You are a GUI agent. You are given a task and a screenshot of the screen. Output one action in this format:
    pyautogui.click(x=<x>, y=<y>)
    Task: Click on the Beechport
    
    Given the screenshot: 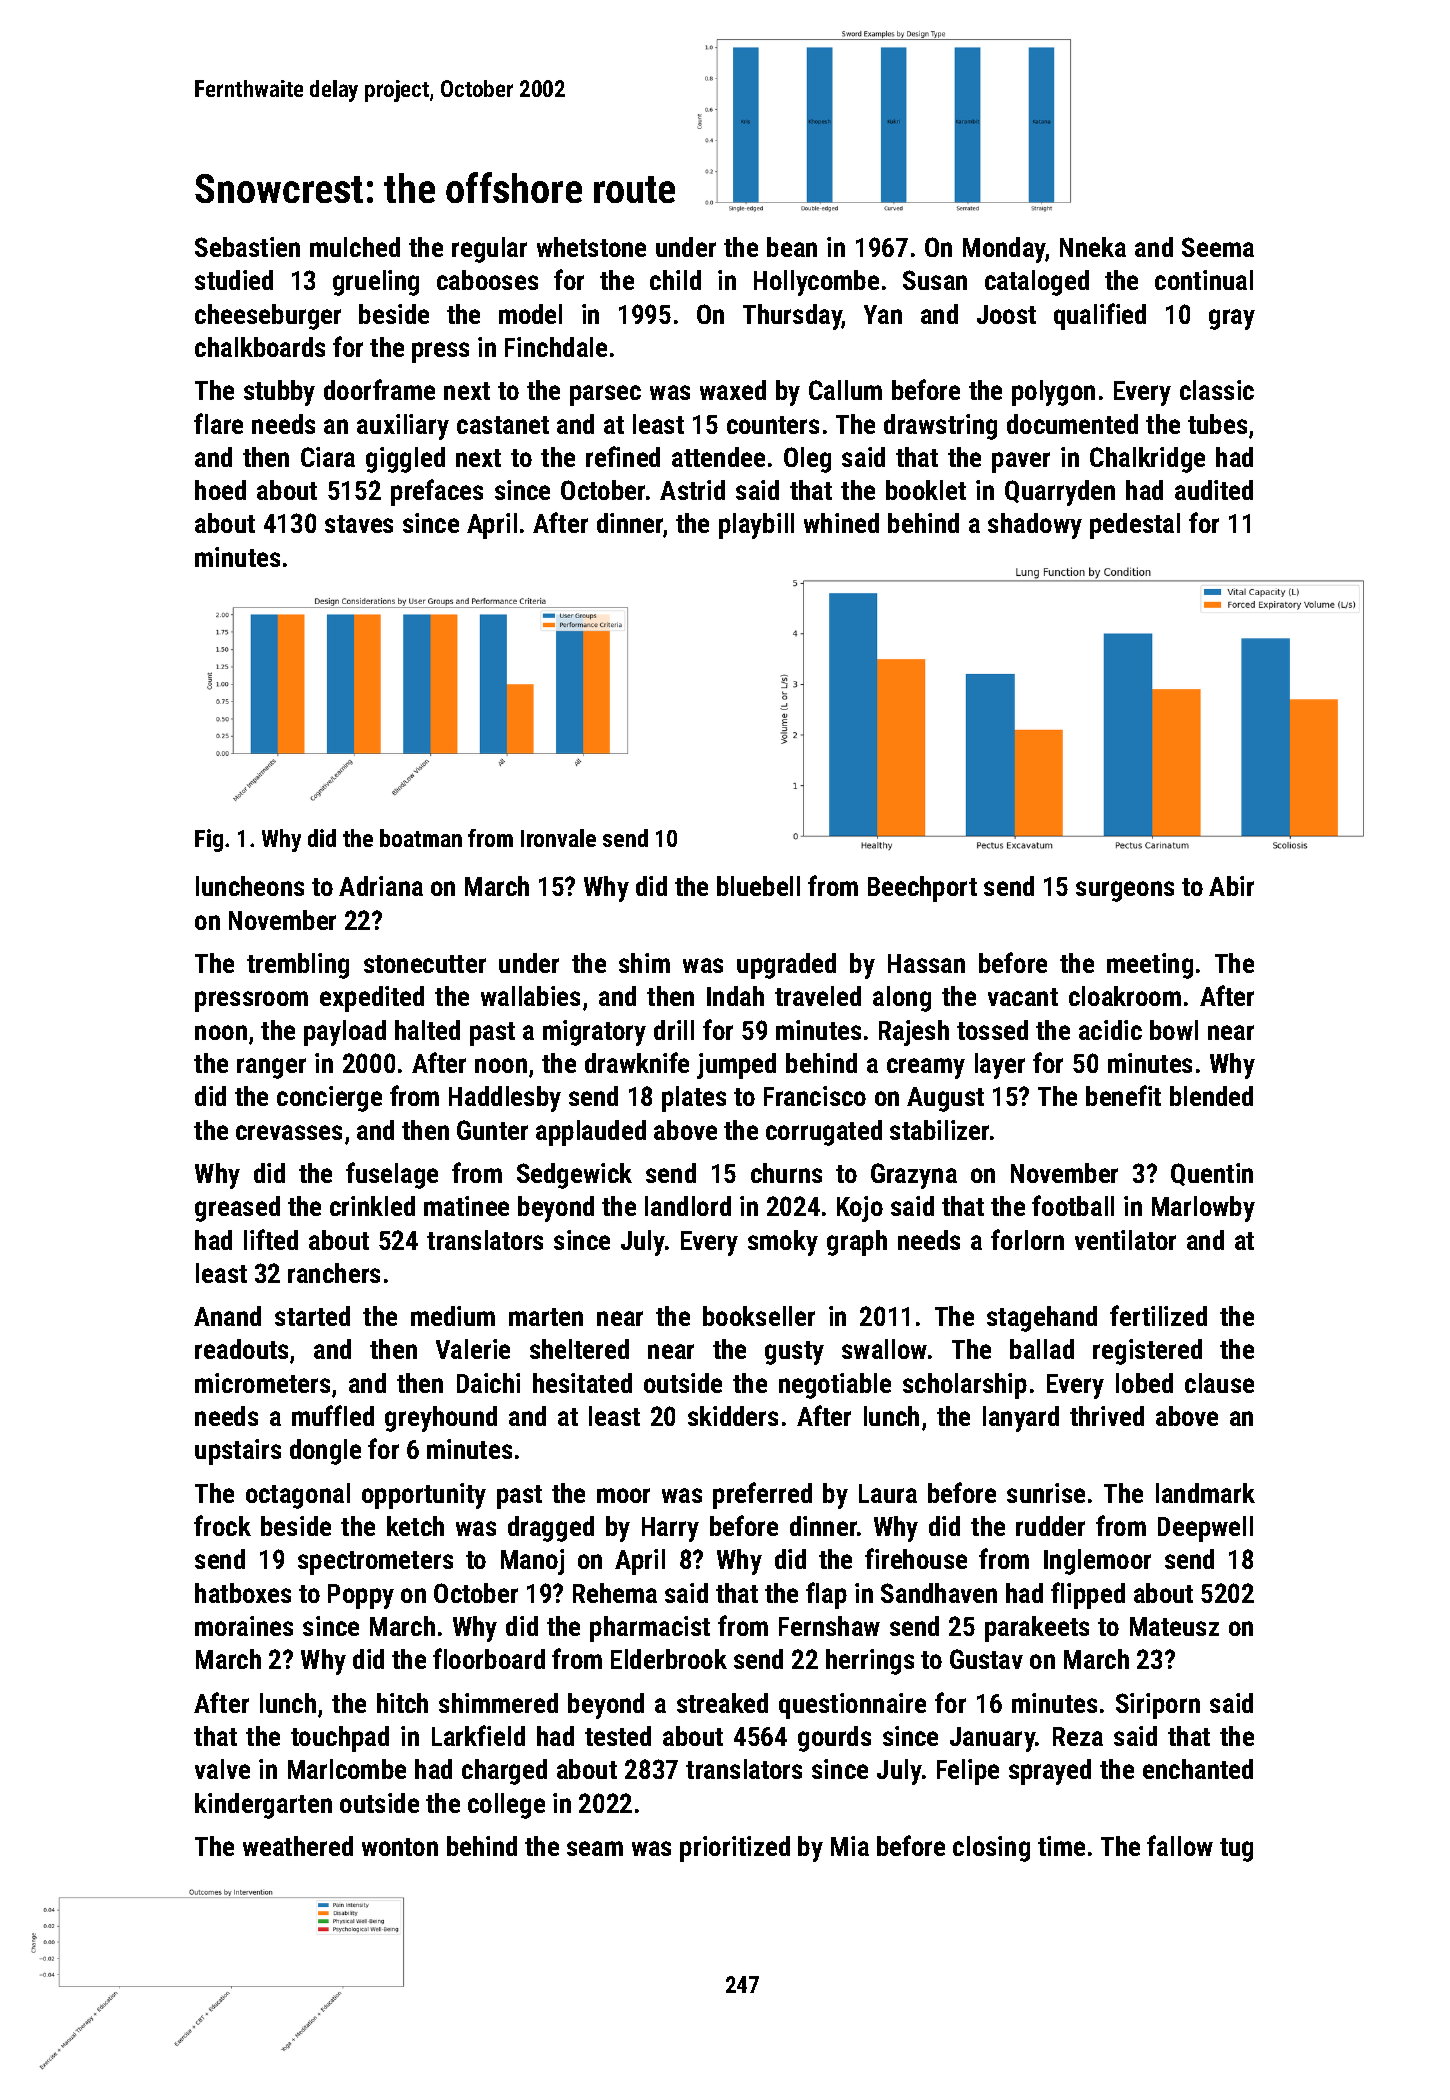 What is the action you would take?
    pyautogui.click(x=922, y=889)
